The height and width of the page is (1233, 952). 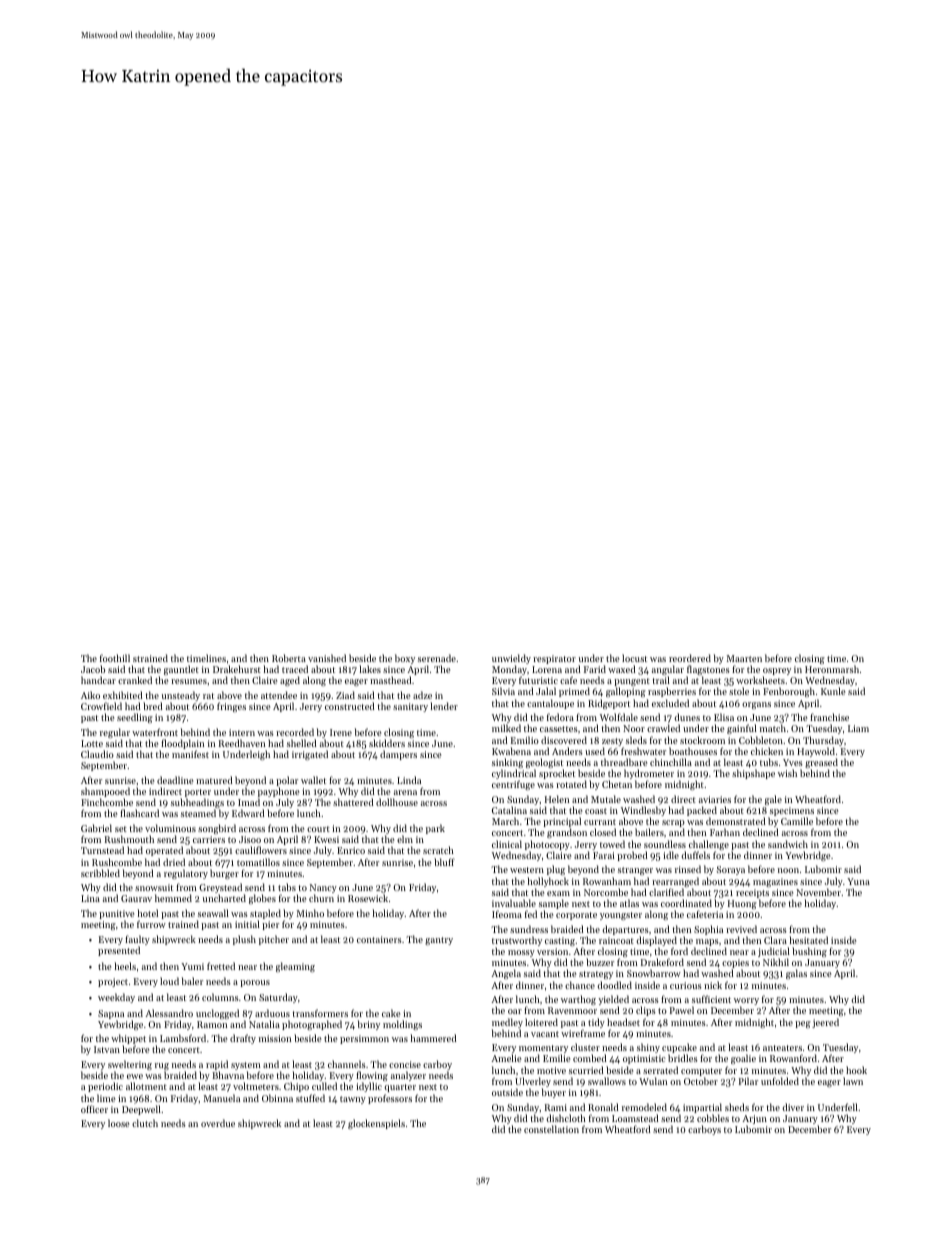 I want to click on Ronald, so click(x=603, y=1107).
